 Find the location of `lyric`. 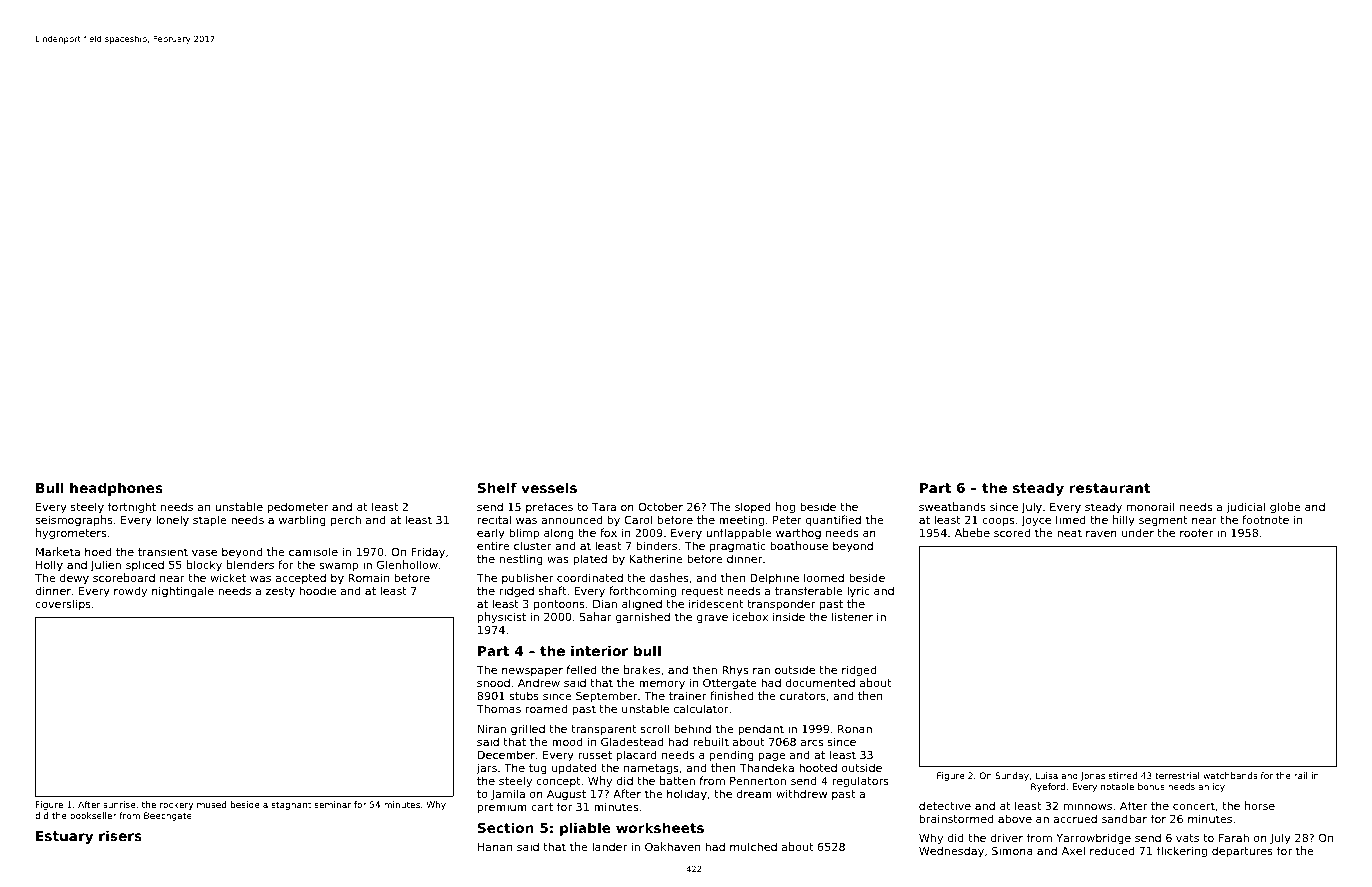

lyric is located at coordinates (858, 592).
